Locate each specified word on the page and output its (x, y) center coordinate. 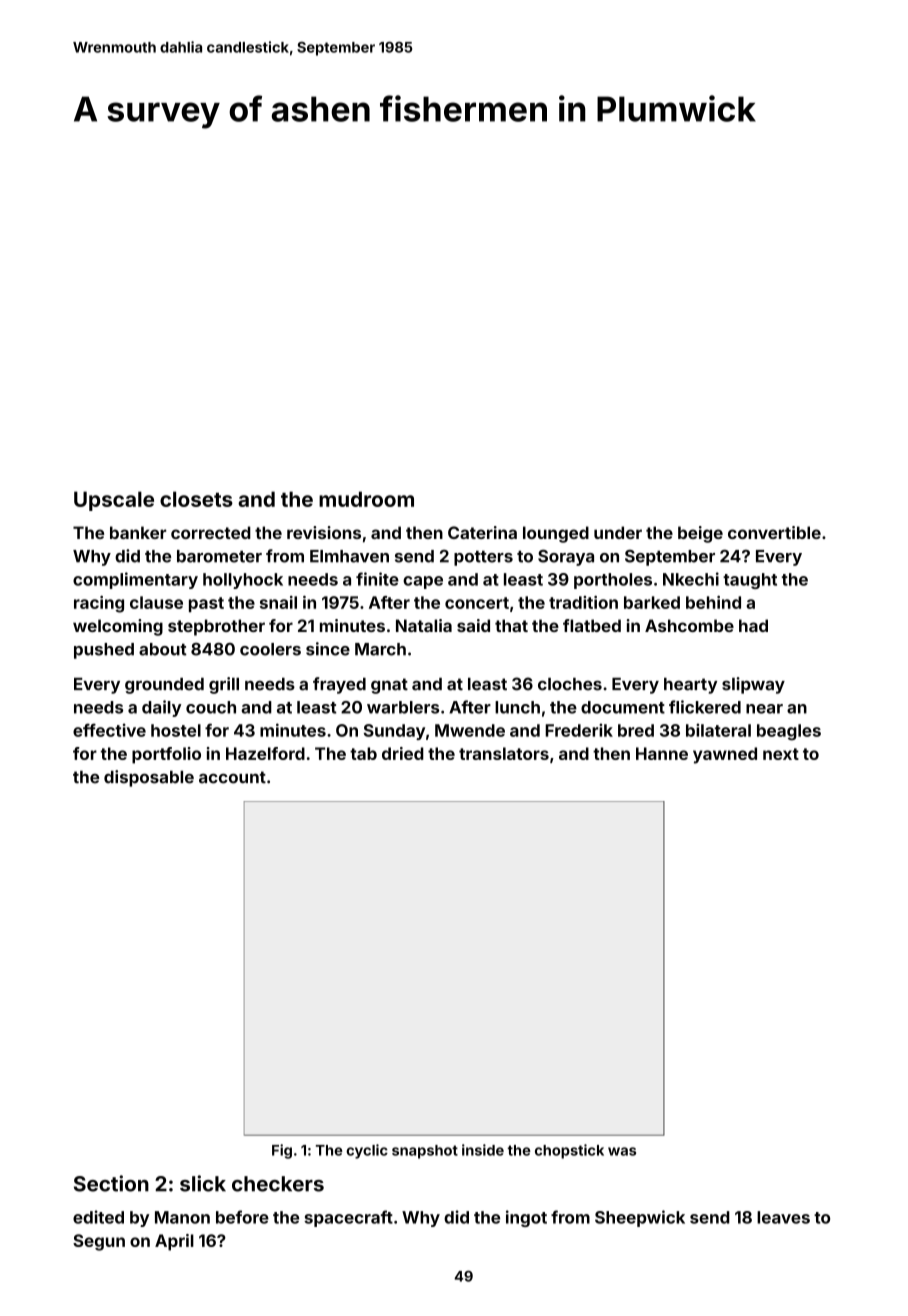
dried (403, 753)
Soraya (566, 558)
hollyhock (243, 581)
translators (504, 753)
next (781, 754)
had (753, 625)
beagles (789, 732)
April (174, 1242)
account (232, 777)
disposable (149, 778)
